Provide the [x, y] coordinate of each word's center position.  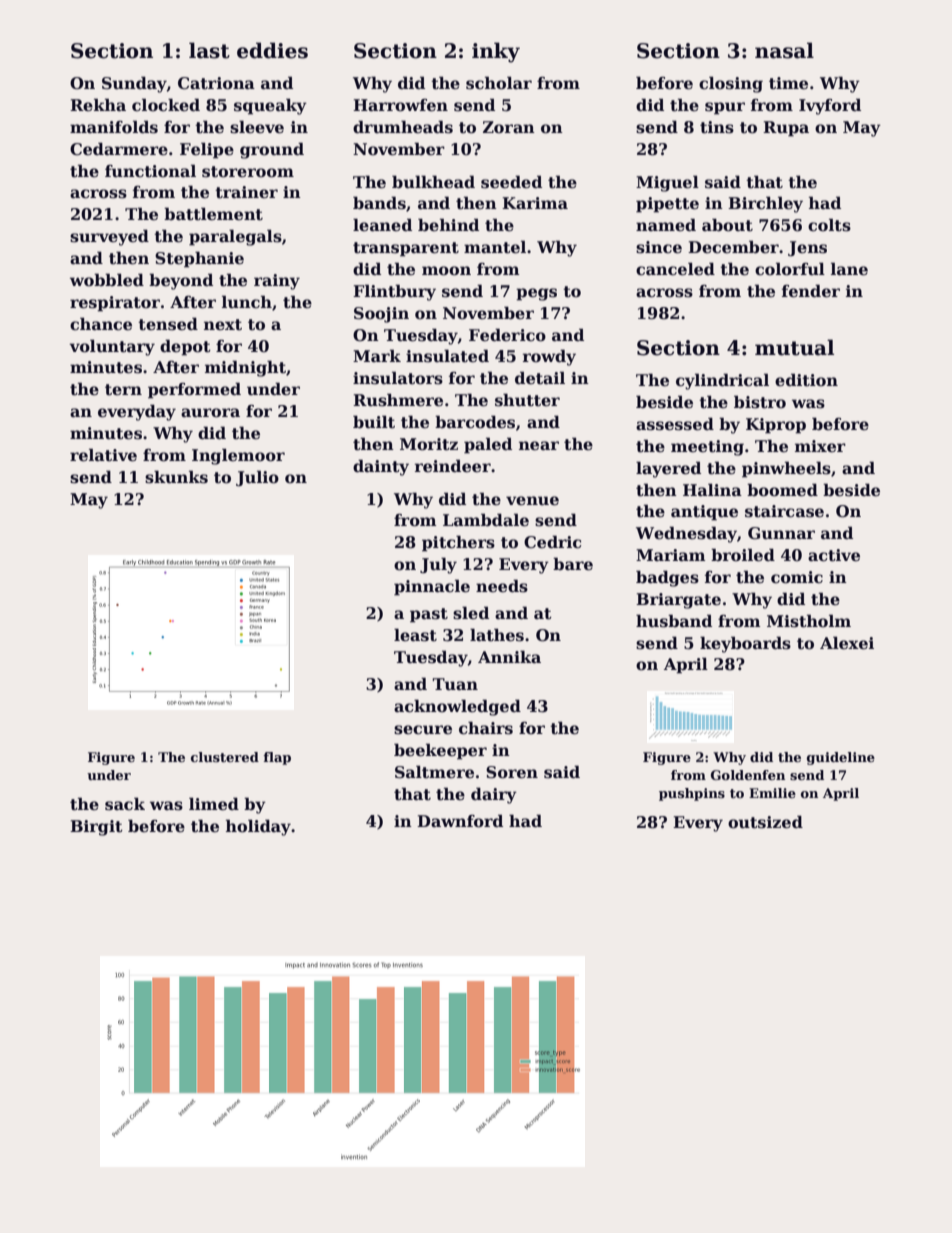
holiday [258, 827]
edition [806, 380]
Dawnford [460, 821]
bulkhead [433, 182]
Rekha [98, 105]
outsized [765, 822]
